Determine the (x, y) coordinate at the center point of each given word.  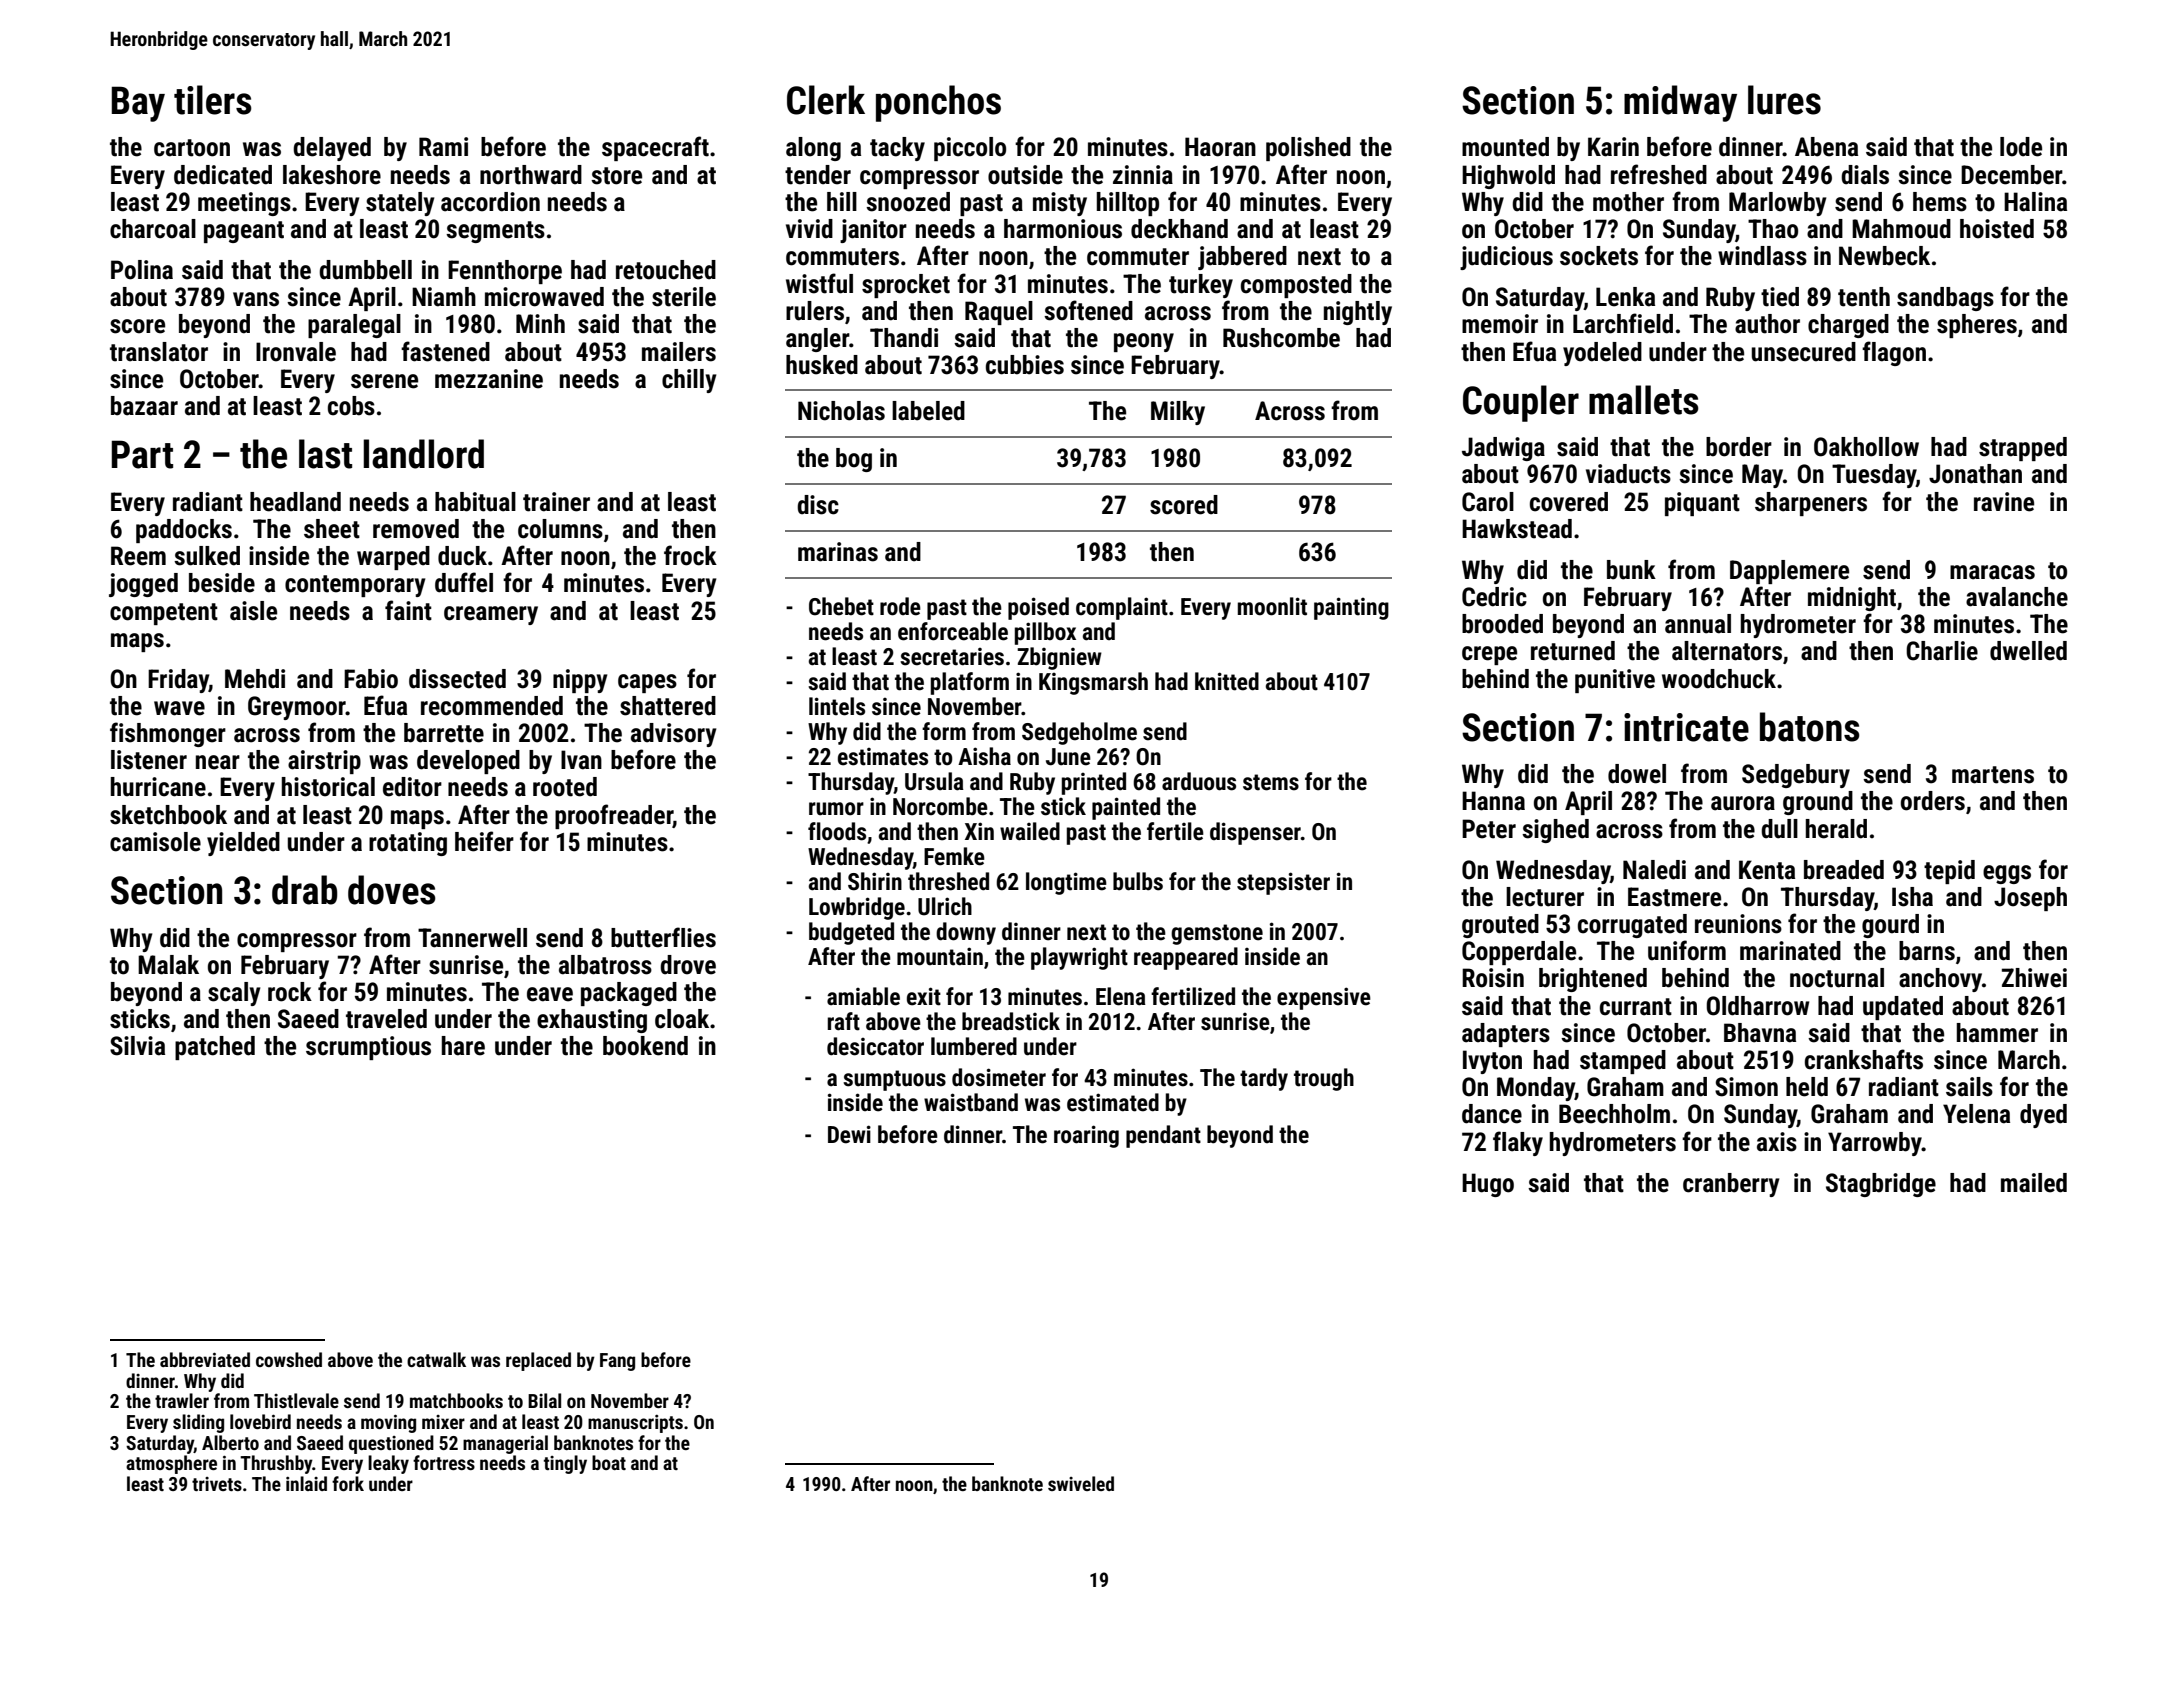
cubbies (1025, 365)
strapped (2023, 449)
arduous (1199, 781)
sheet (332, 529)
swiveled (1081, 1483)
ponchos (938, 103)
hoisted (1997, 229)
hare (463, 1046)
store (616, 176)
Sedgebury (1796, 776)
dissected (457, 679)
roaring (1086, 1136)
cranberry (1731, 1185)
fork (348, 1483)
